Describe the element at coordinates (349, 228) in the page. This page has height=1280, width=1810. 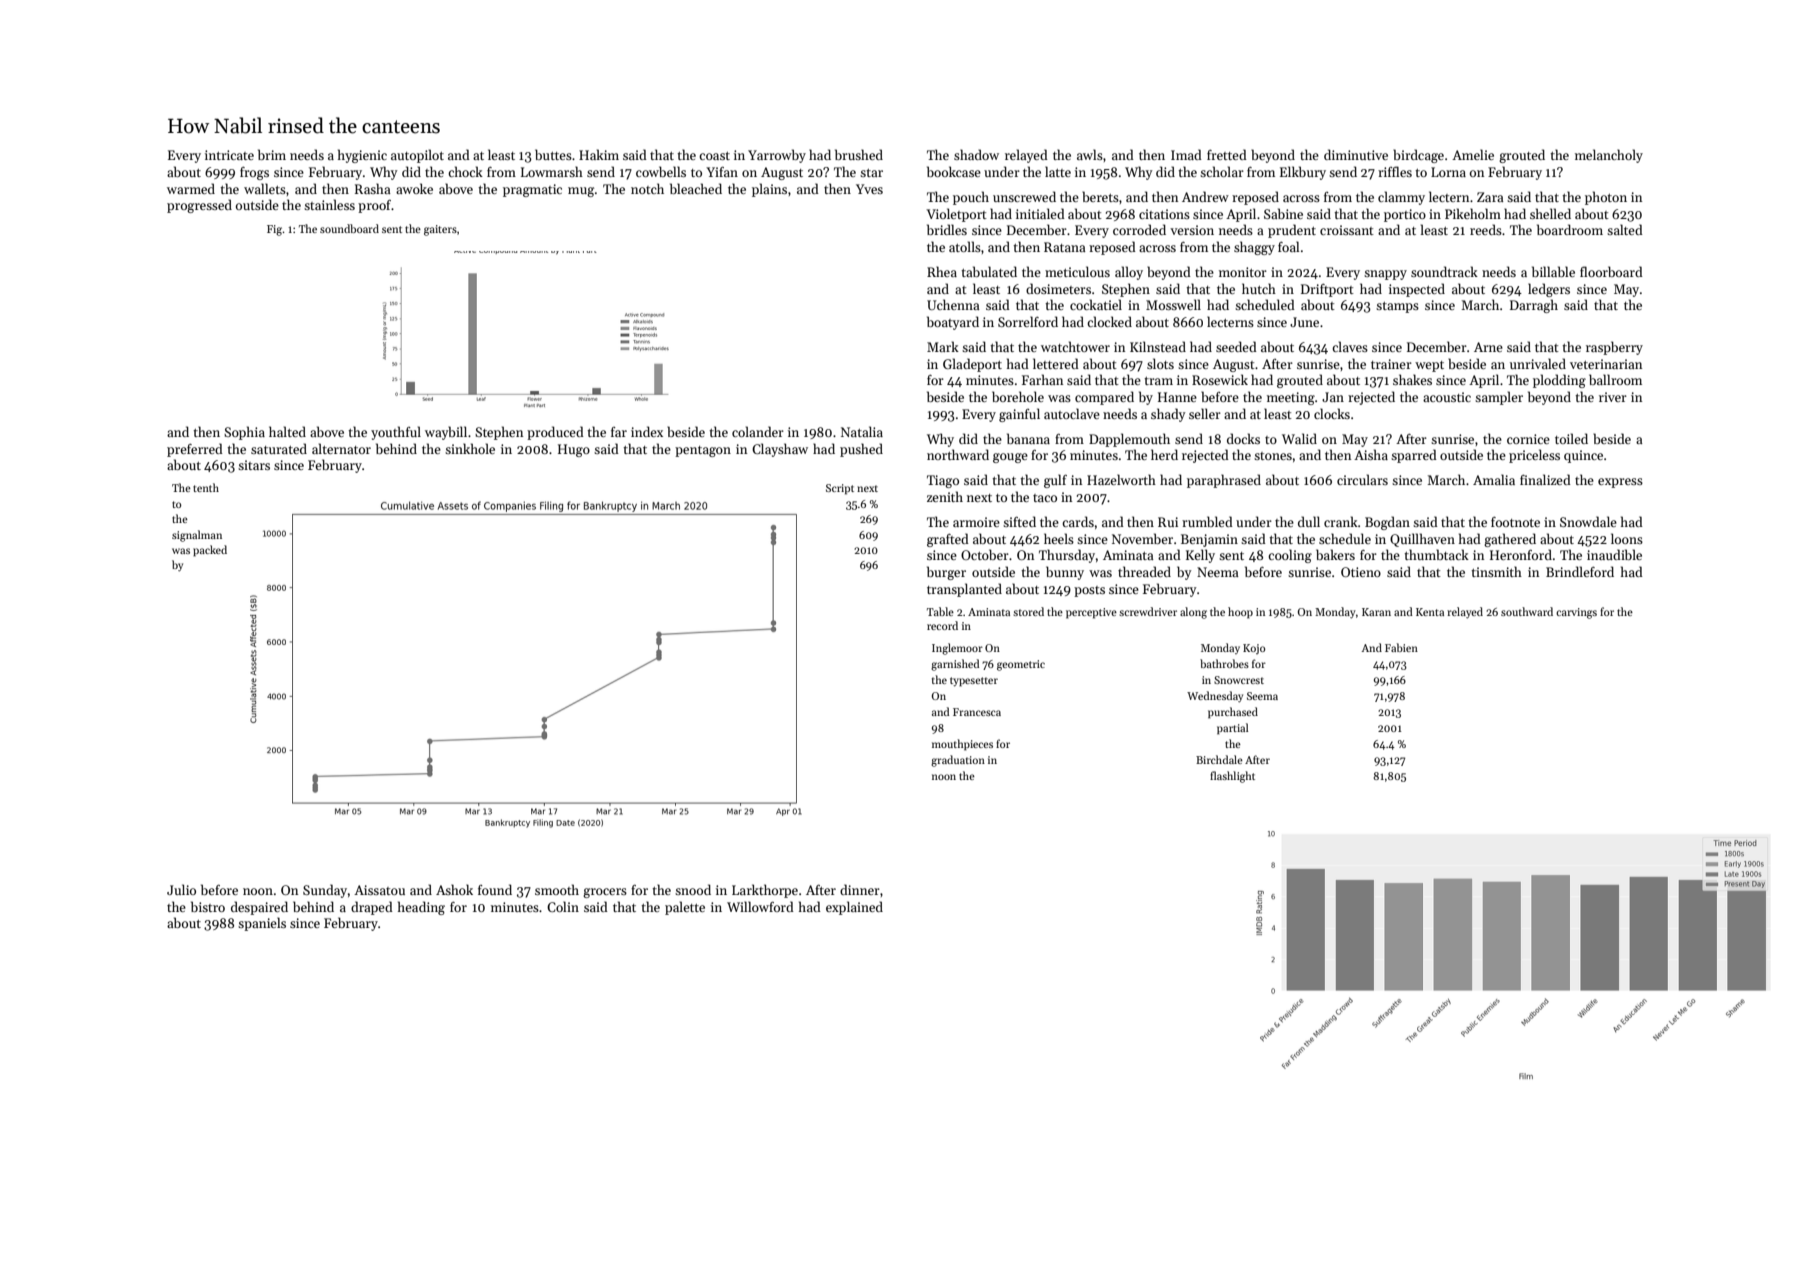
I see `soundboard` at that location.
